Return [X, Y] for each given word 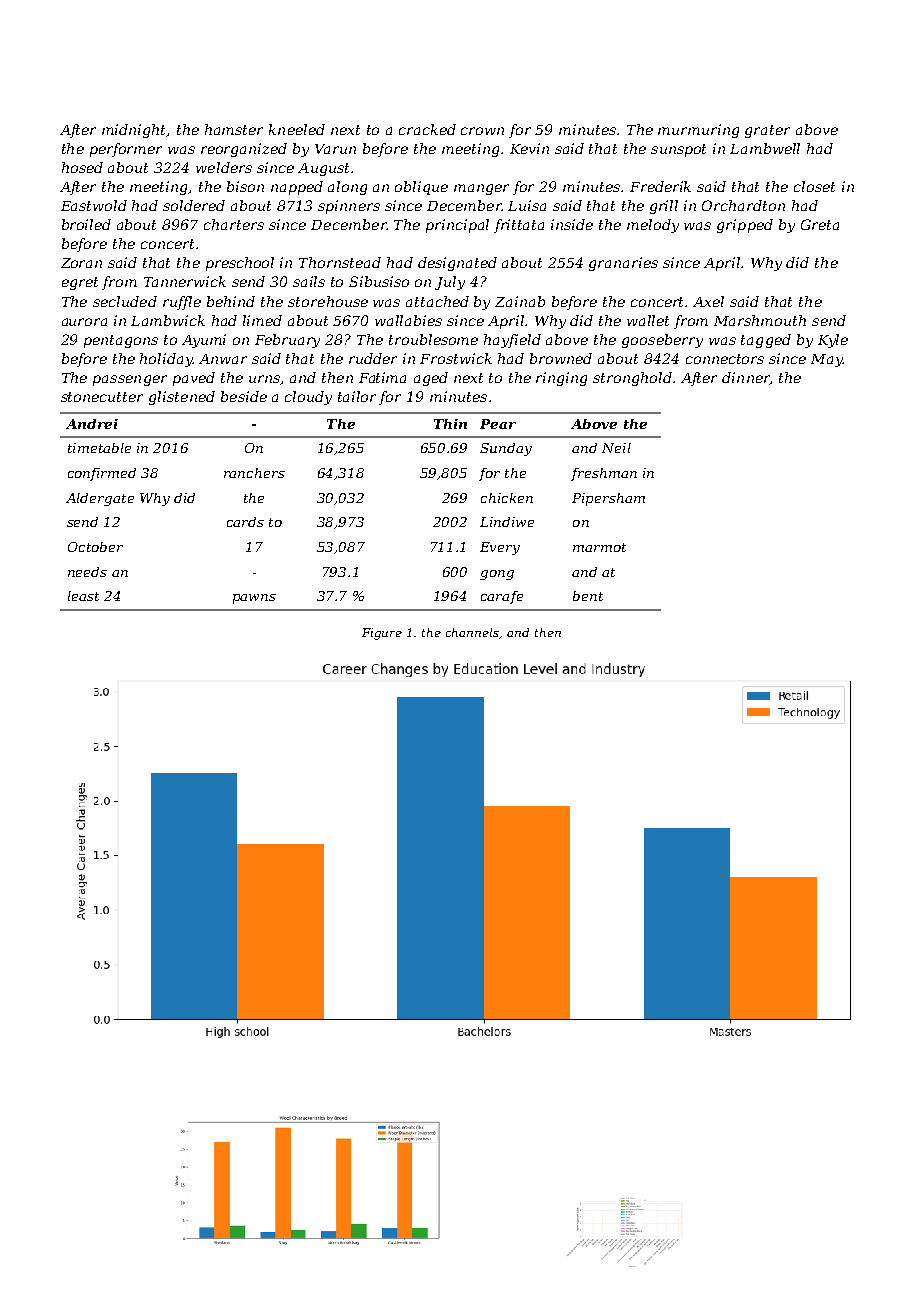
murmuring [698, 131]
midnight [134, 131]
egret [80, 283]
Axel [708, 301]
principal [457, 226]
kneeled [297, 129]
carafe [502, 597]
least [83, 596]
